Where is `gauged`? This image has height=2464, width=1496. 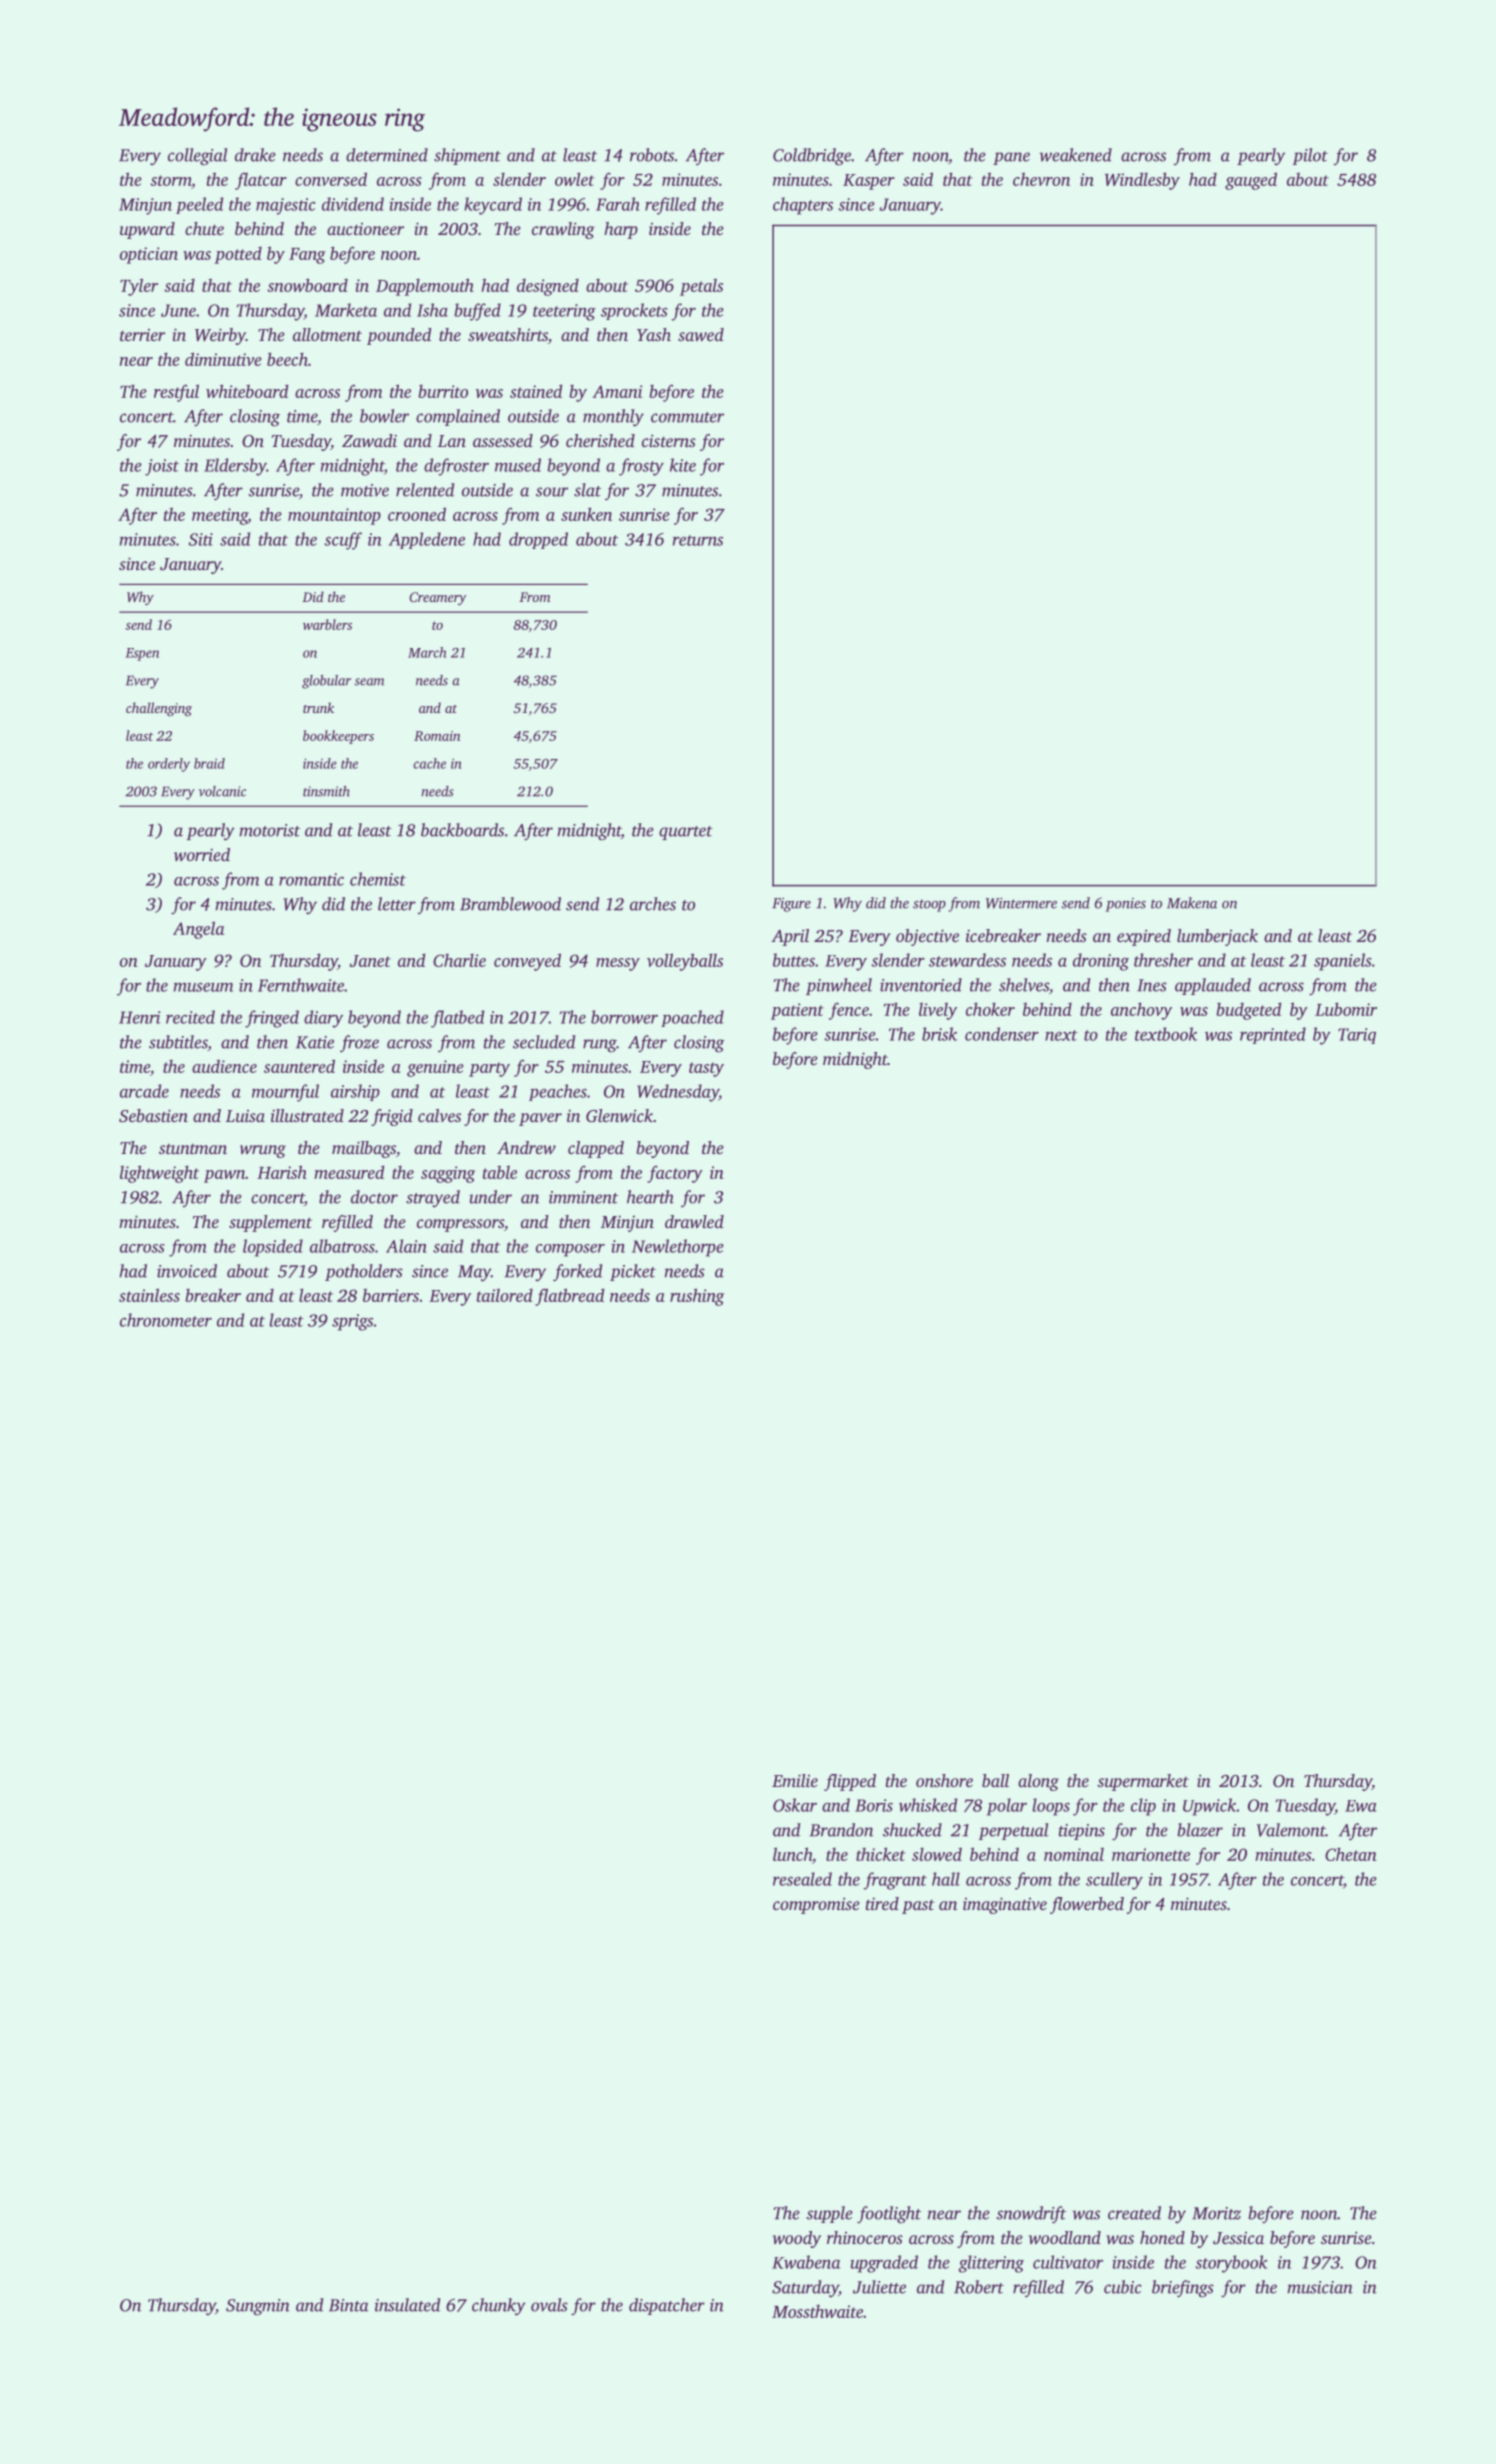 gauged is located at coordinates (1251, 181).
